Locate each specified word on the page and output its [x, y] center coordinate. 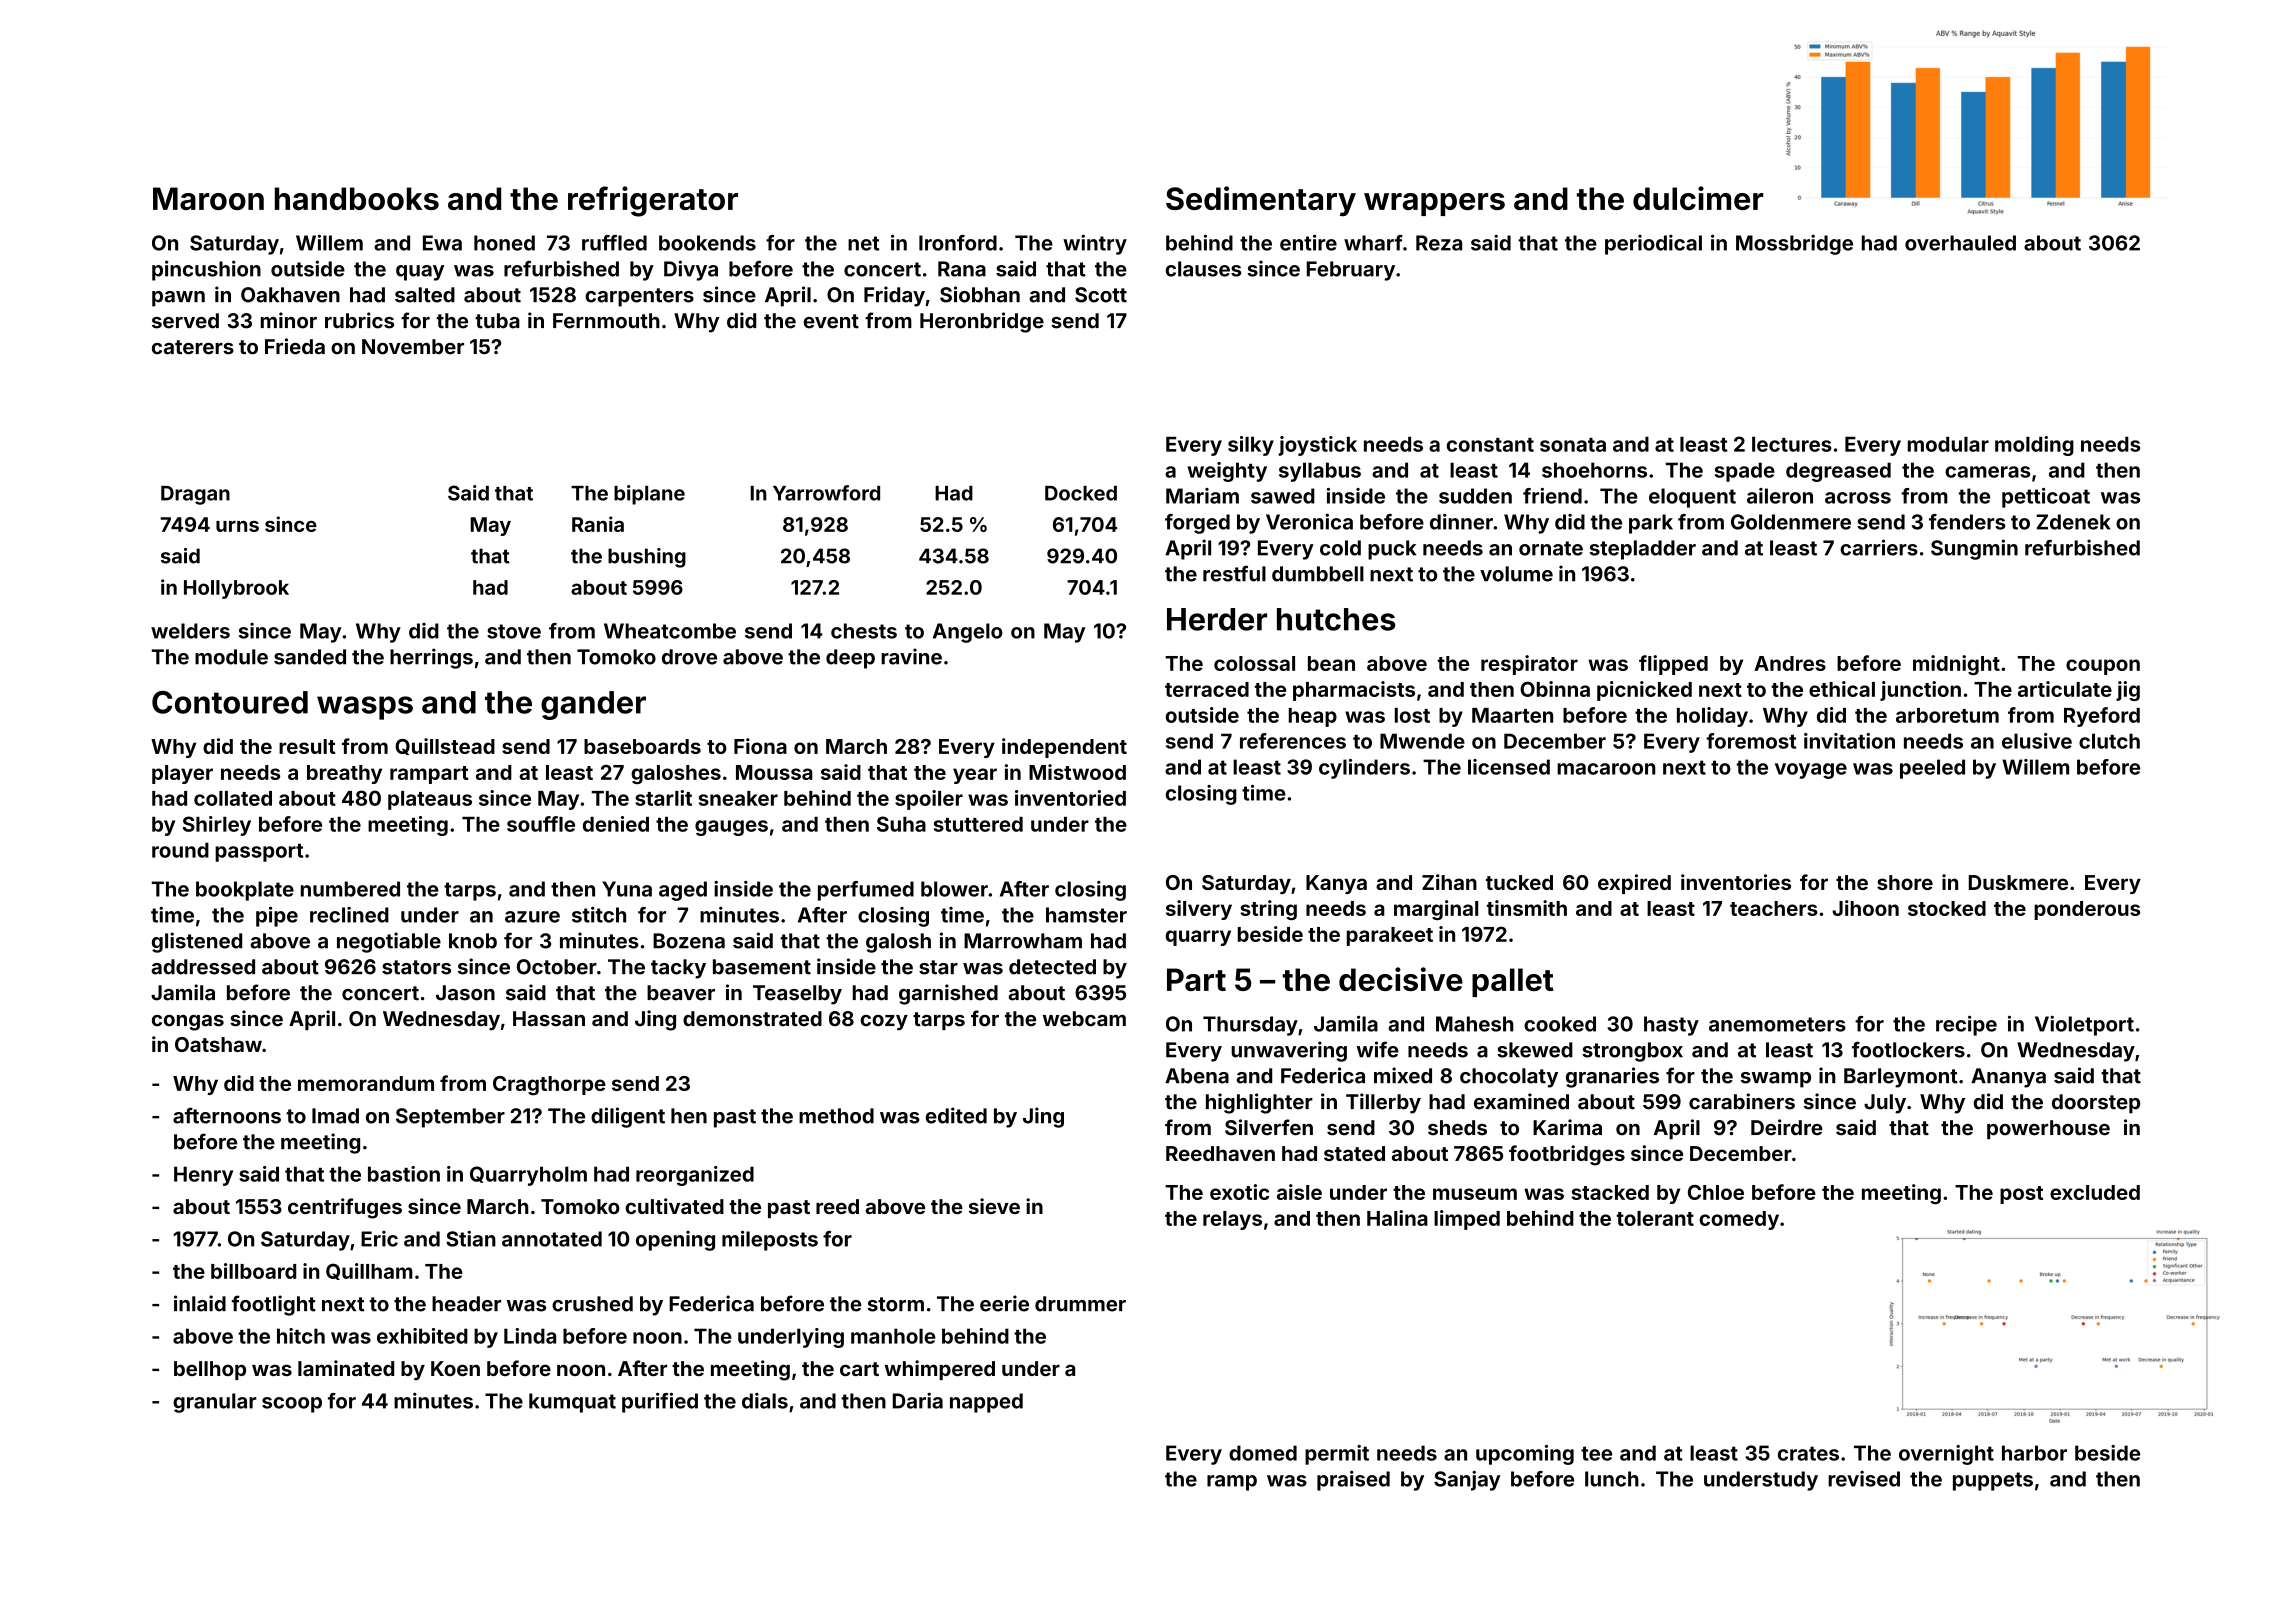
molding [2034, 446]
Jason [465, 993]
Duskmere [2018, 882]
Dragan [195, 495]
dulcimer [1698, 198]
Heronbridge [982, 322]
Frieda [295, 346]
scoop [292, 1405]
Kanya [1336, 884]
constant [1490, 445]
